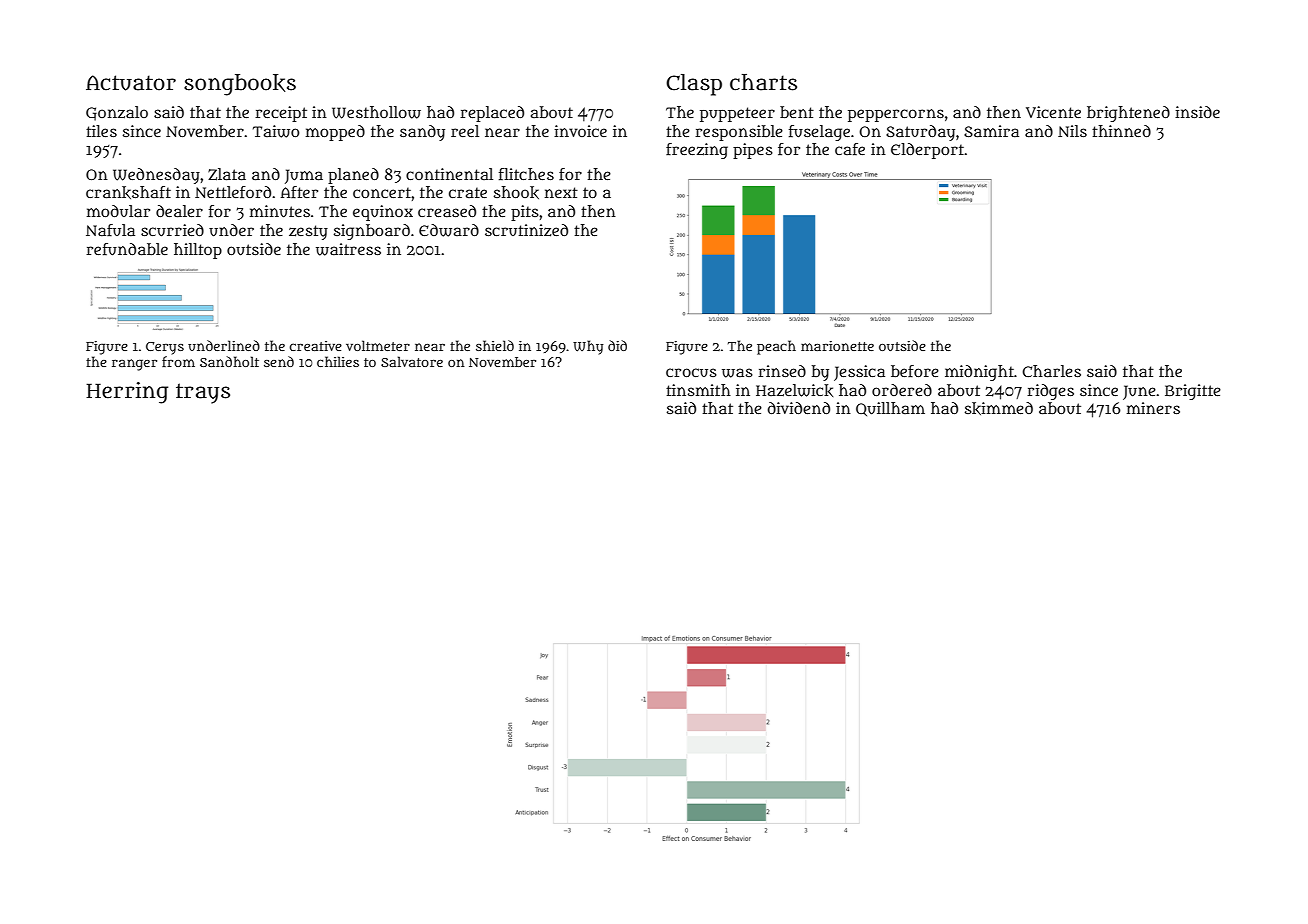 This page has width=1308, height=924. What do you see at coordinates (927, 151) in the page?
I see `Elderport` at bounding box center [927, 151].
